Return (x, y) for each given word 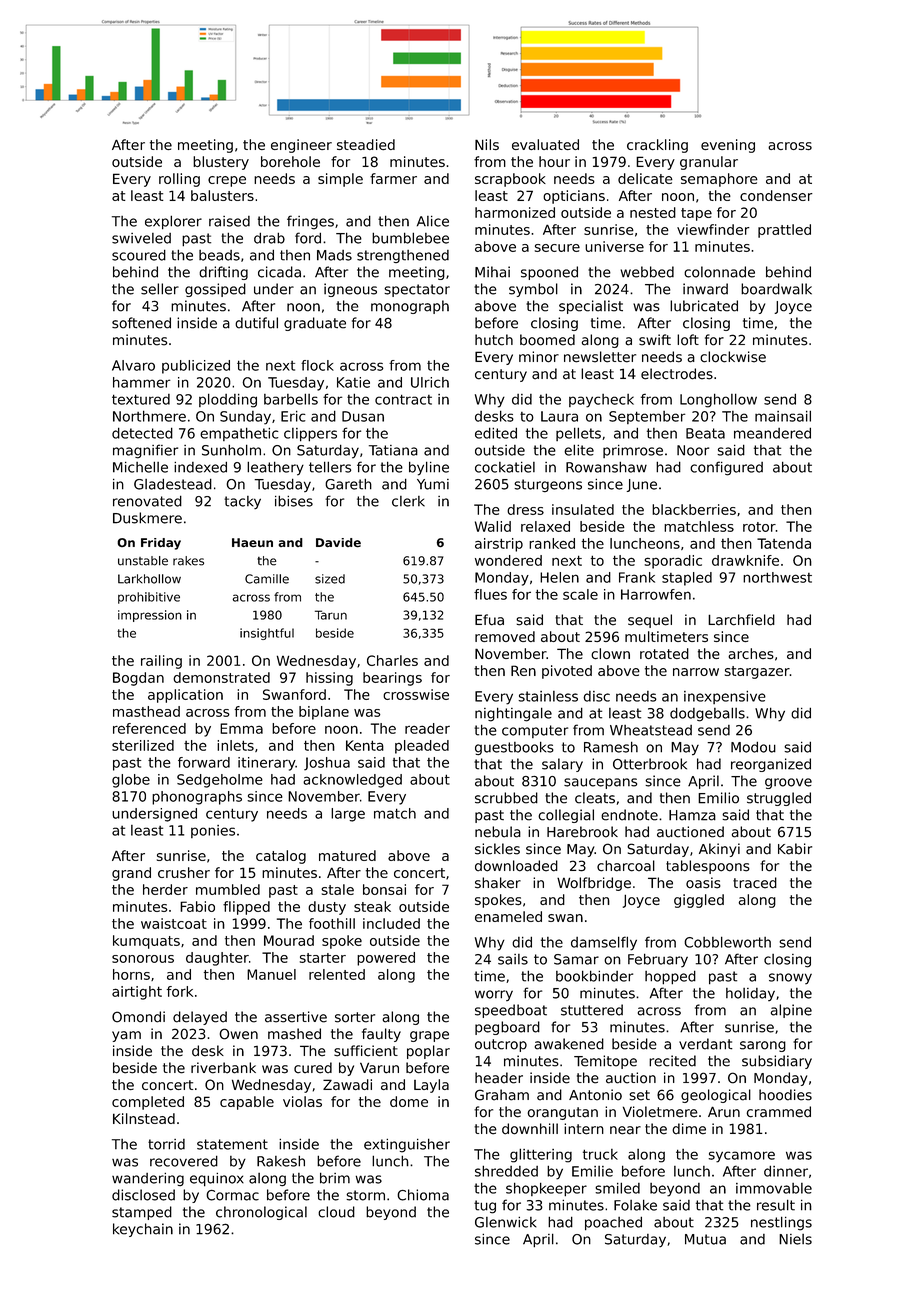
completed (148, 1103)
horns (131, 974)
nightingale (513, 714)
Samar (576, 959)
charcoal (626, 866)
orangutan (563, 1113)
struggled (779, 799)
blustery (221, 163)
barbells (291, 399)
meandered (772, 433)
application (185, 696)
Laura (559, 416)
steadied (366, 144)
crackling (657, 146)
